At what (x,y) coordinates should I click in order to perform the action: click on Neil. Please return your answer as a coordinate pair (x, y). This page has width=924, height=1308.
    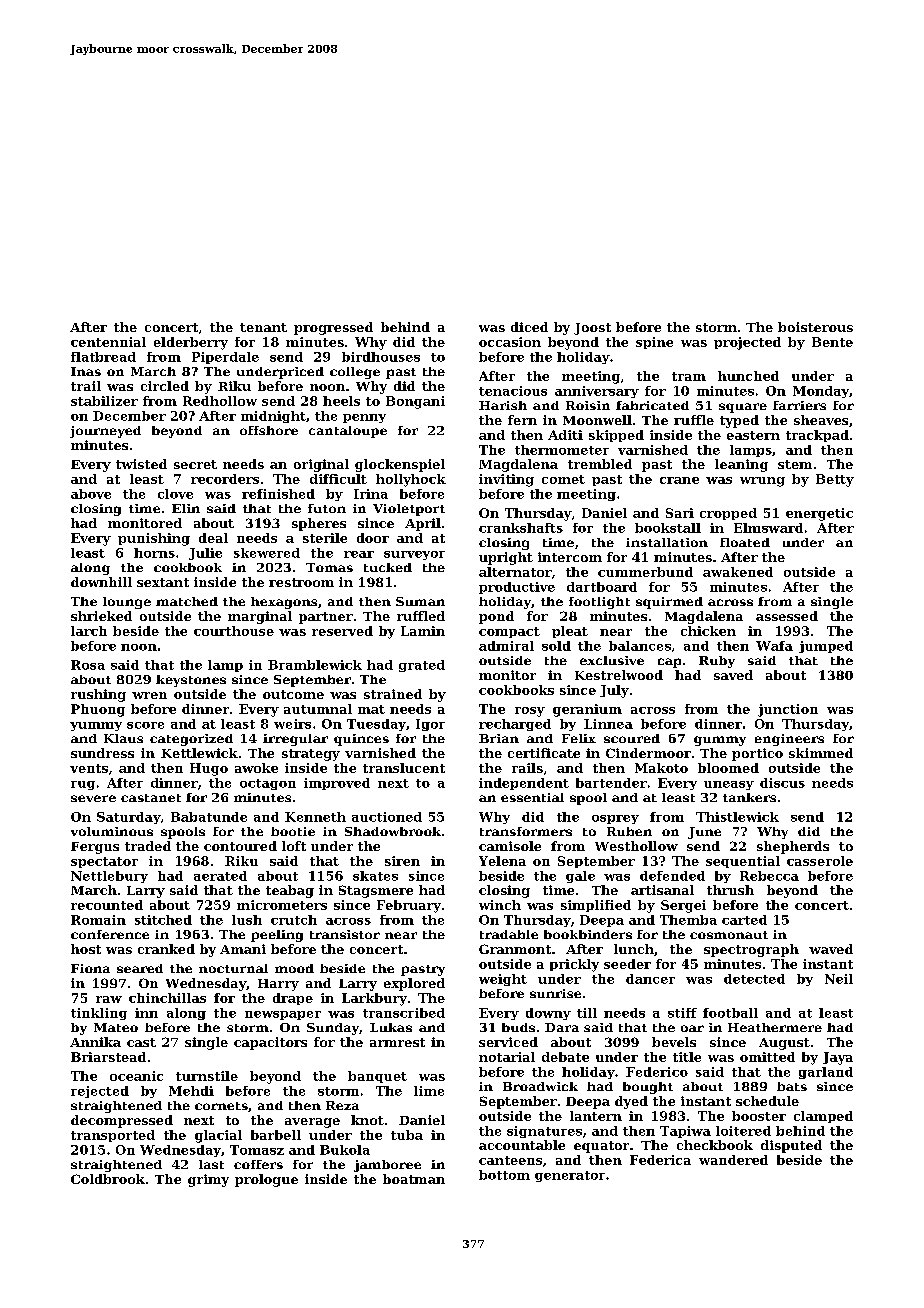
    Looking at the image, I should click on (839, 979).
